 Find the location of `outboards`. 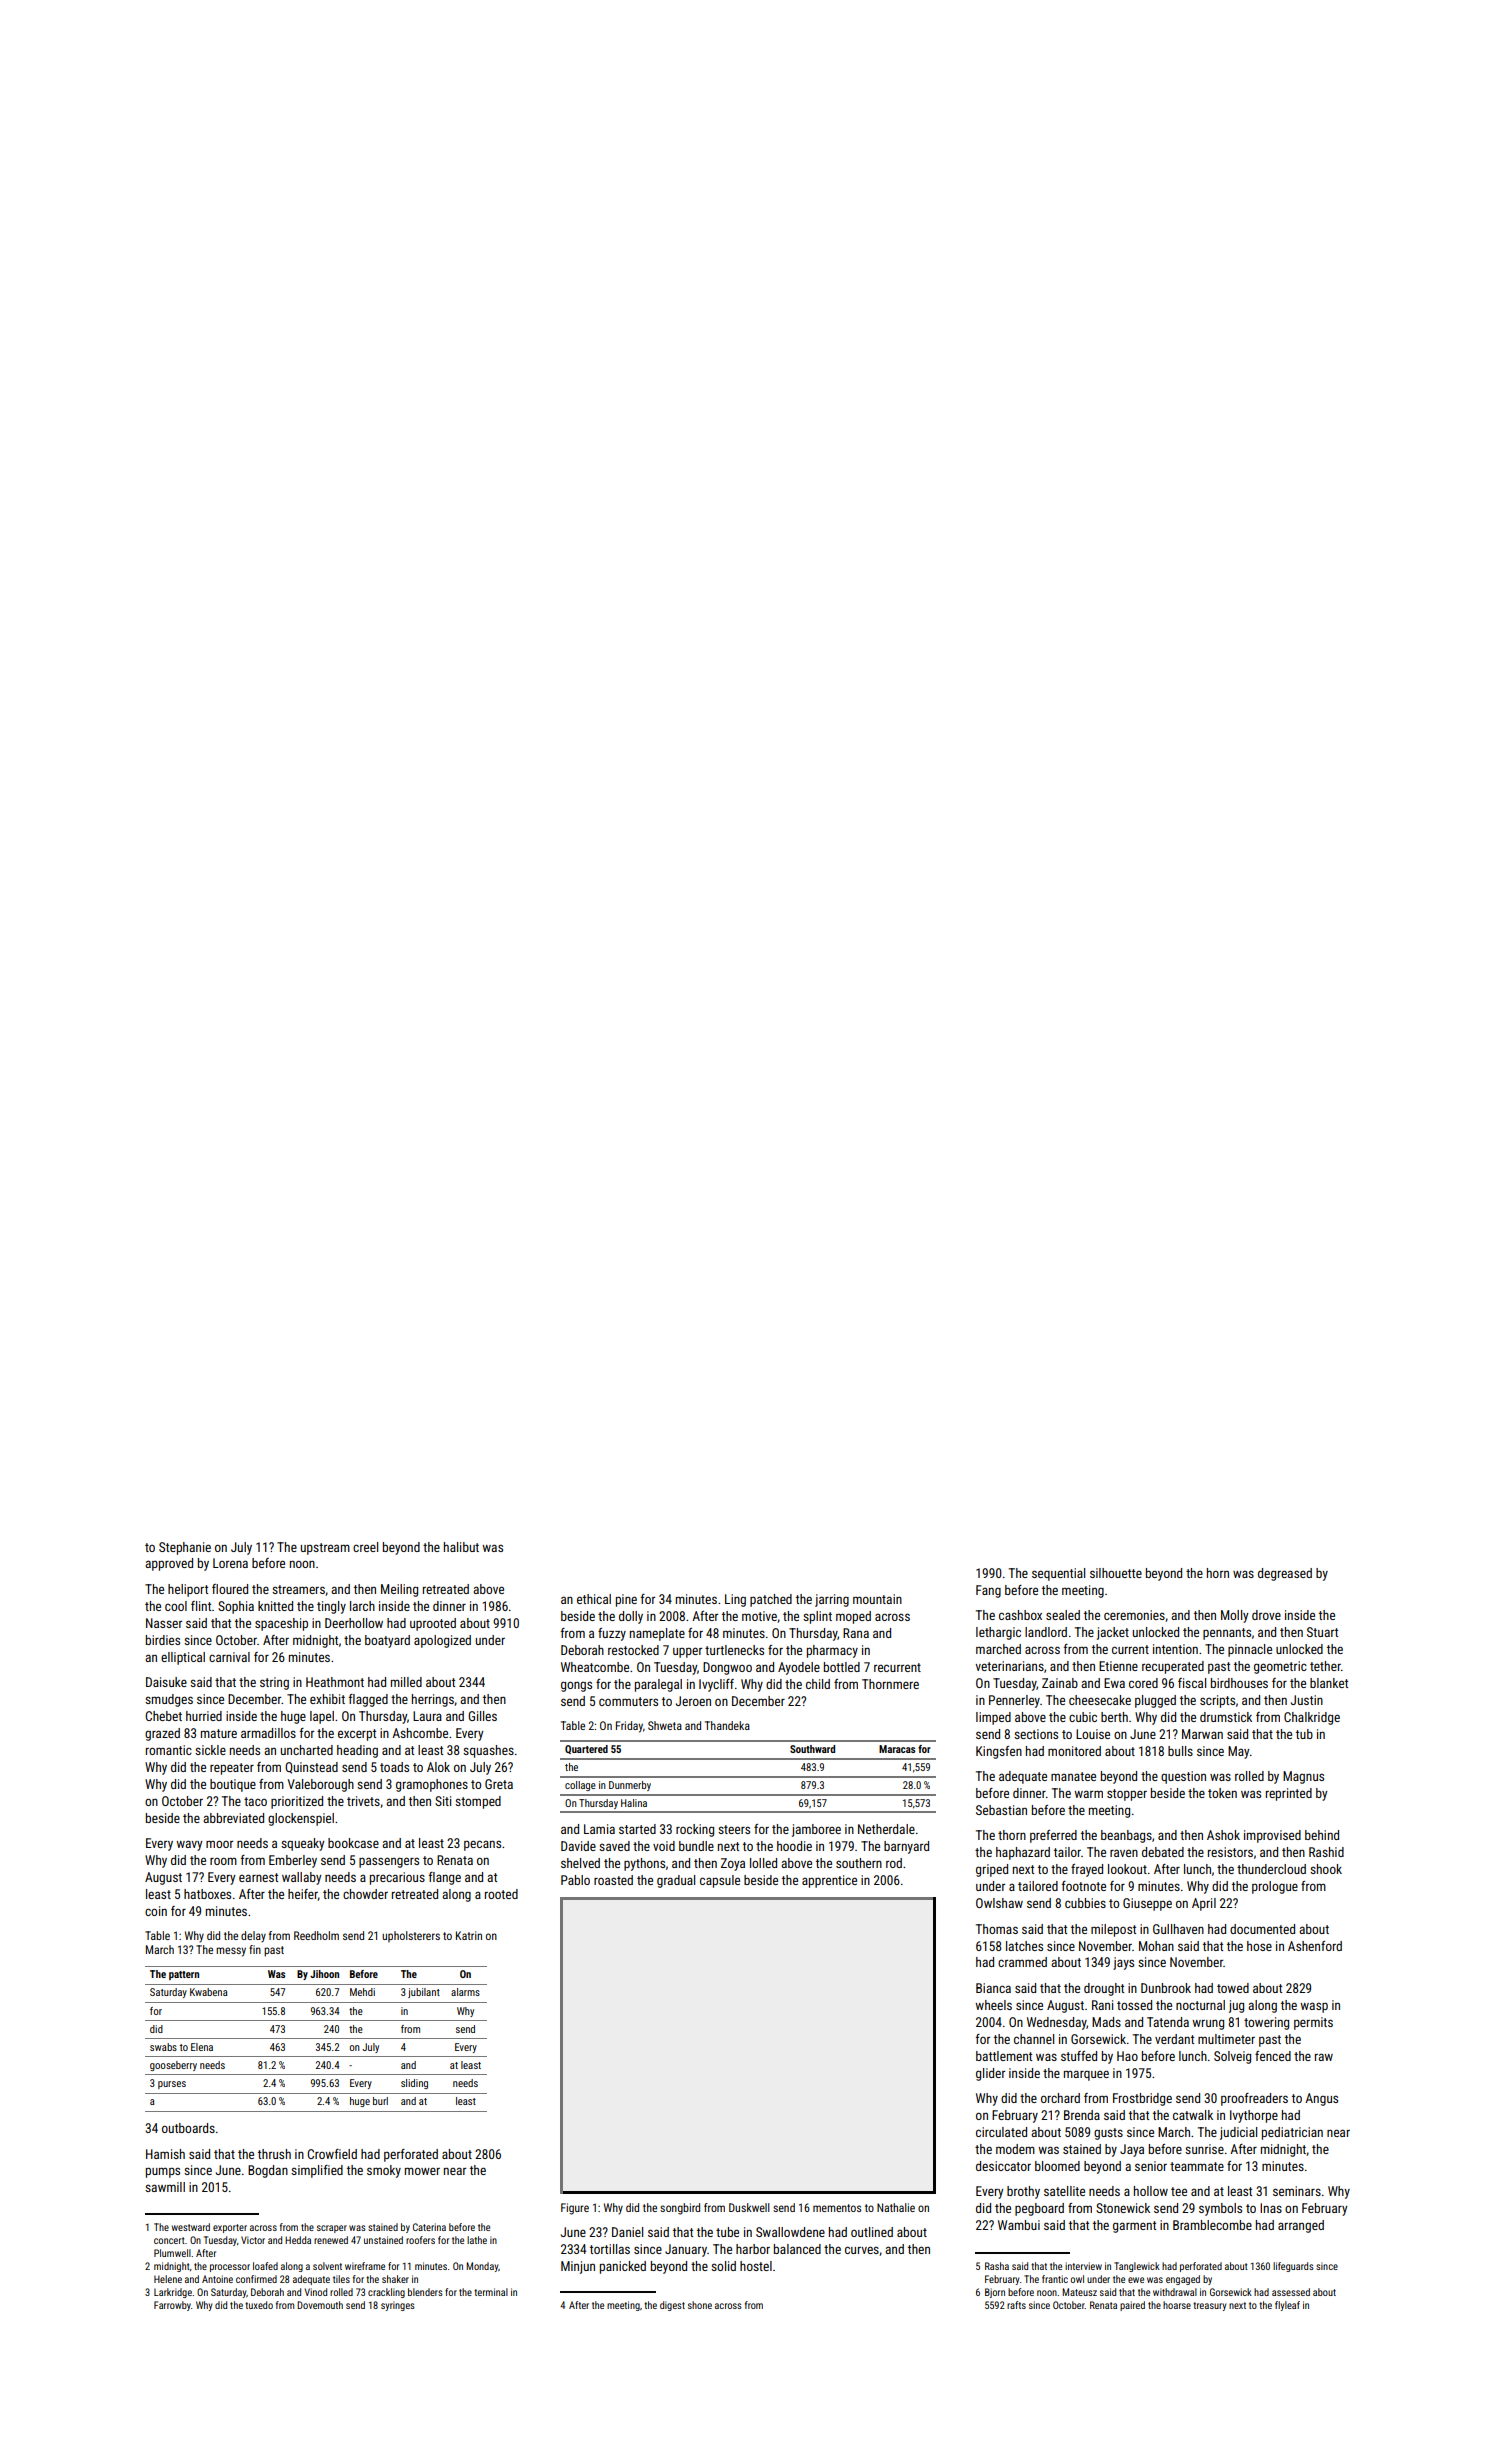

outboards is located at coordinates (188, 2128).
